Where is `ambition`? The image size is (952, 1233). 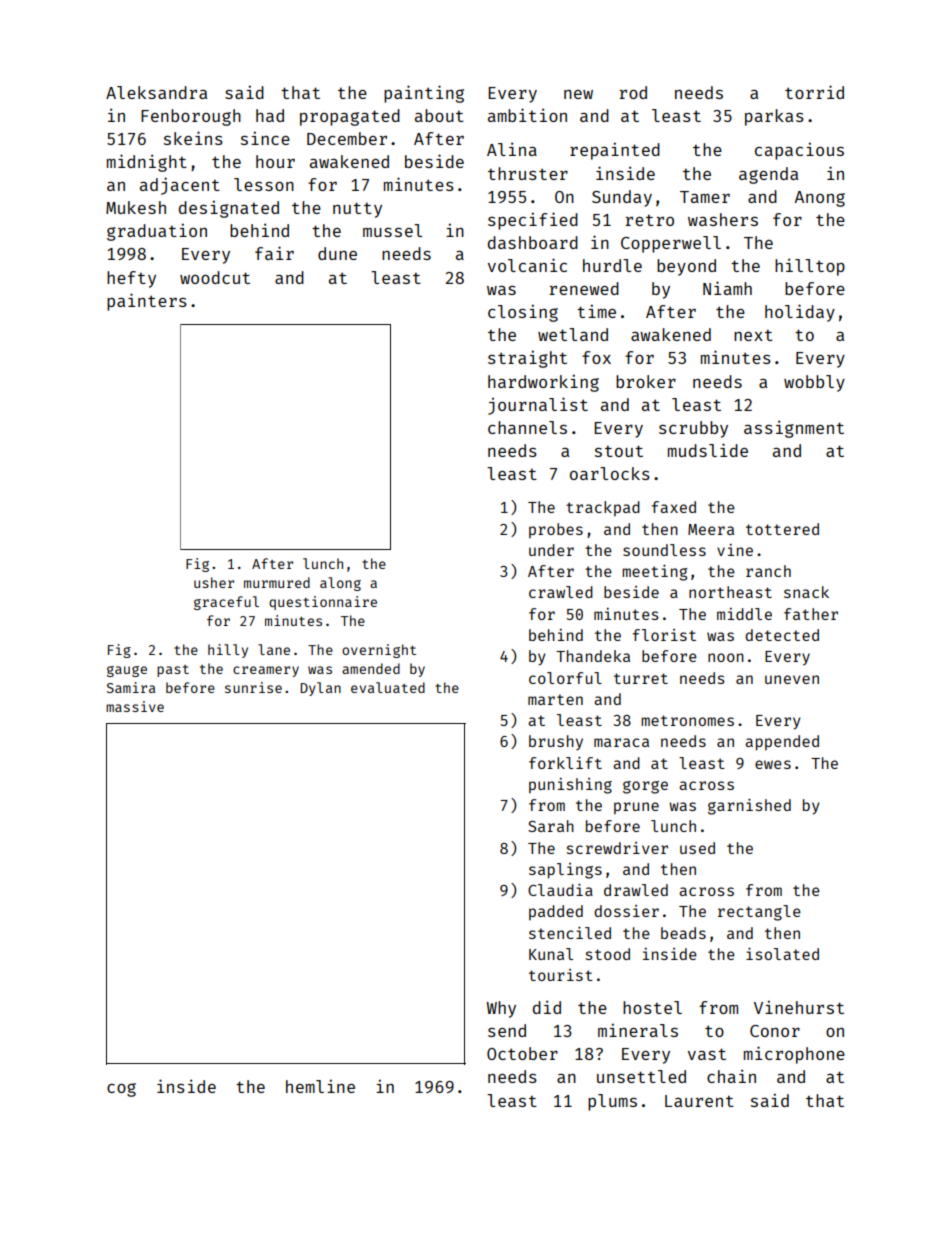 ambition is located at coordinates (527, 115).
